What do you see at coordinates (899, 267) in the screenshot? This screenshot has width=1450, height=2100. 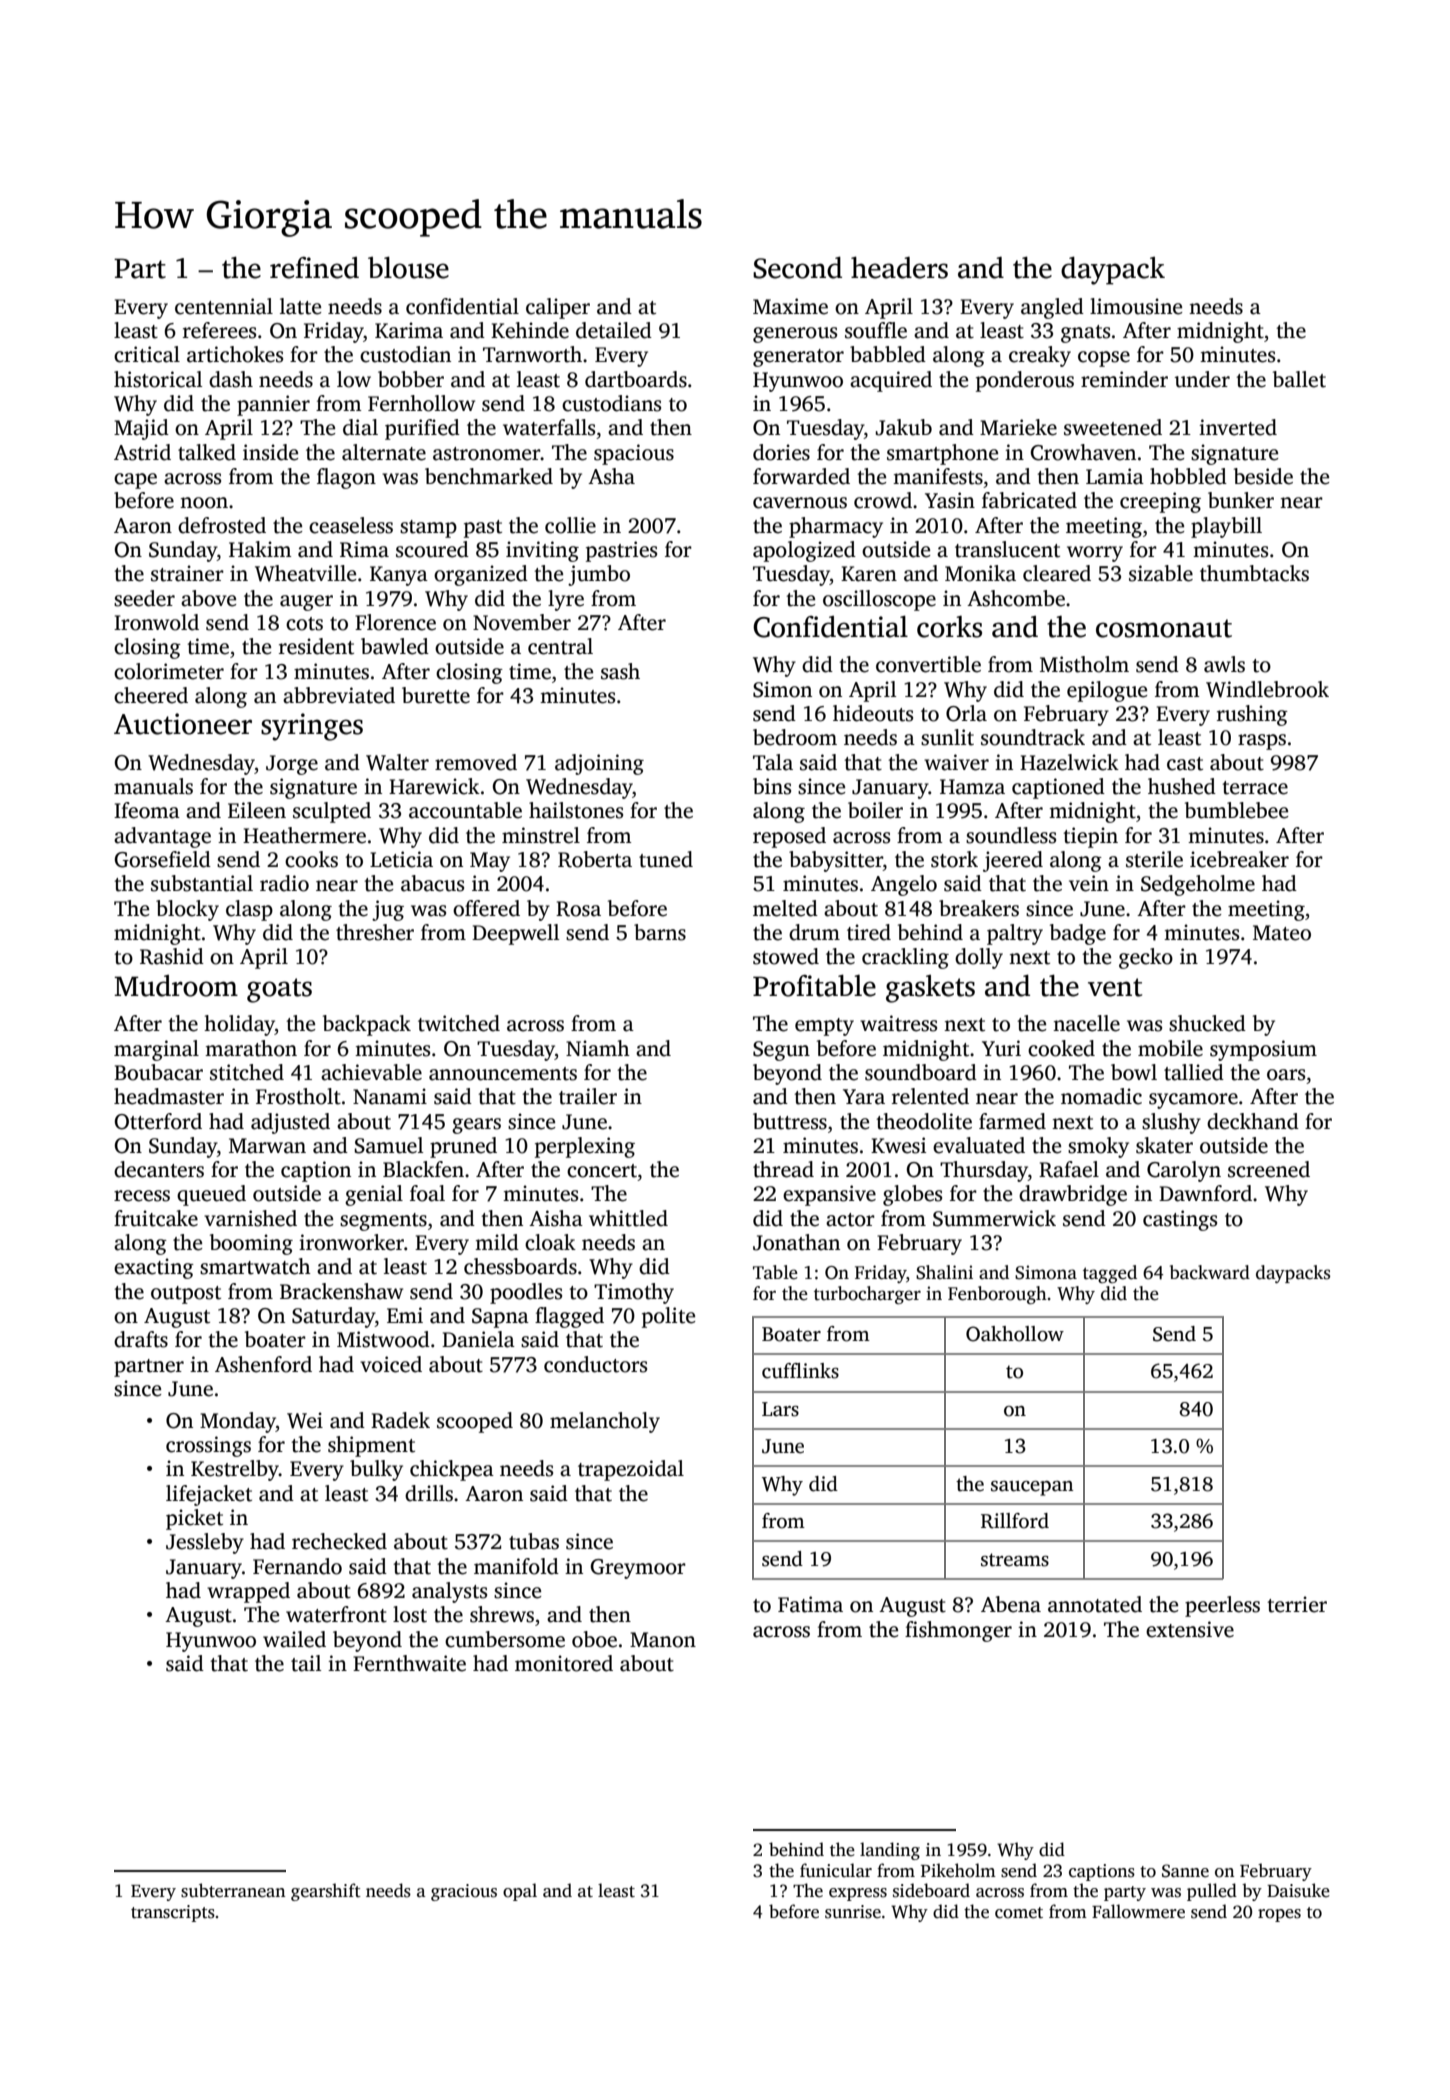 I see `headers` at bounding box center [899, 267].
